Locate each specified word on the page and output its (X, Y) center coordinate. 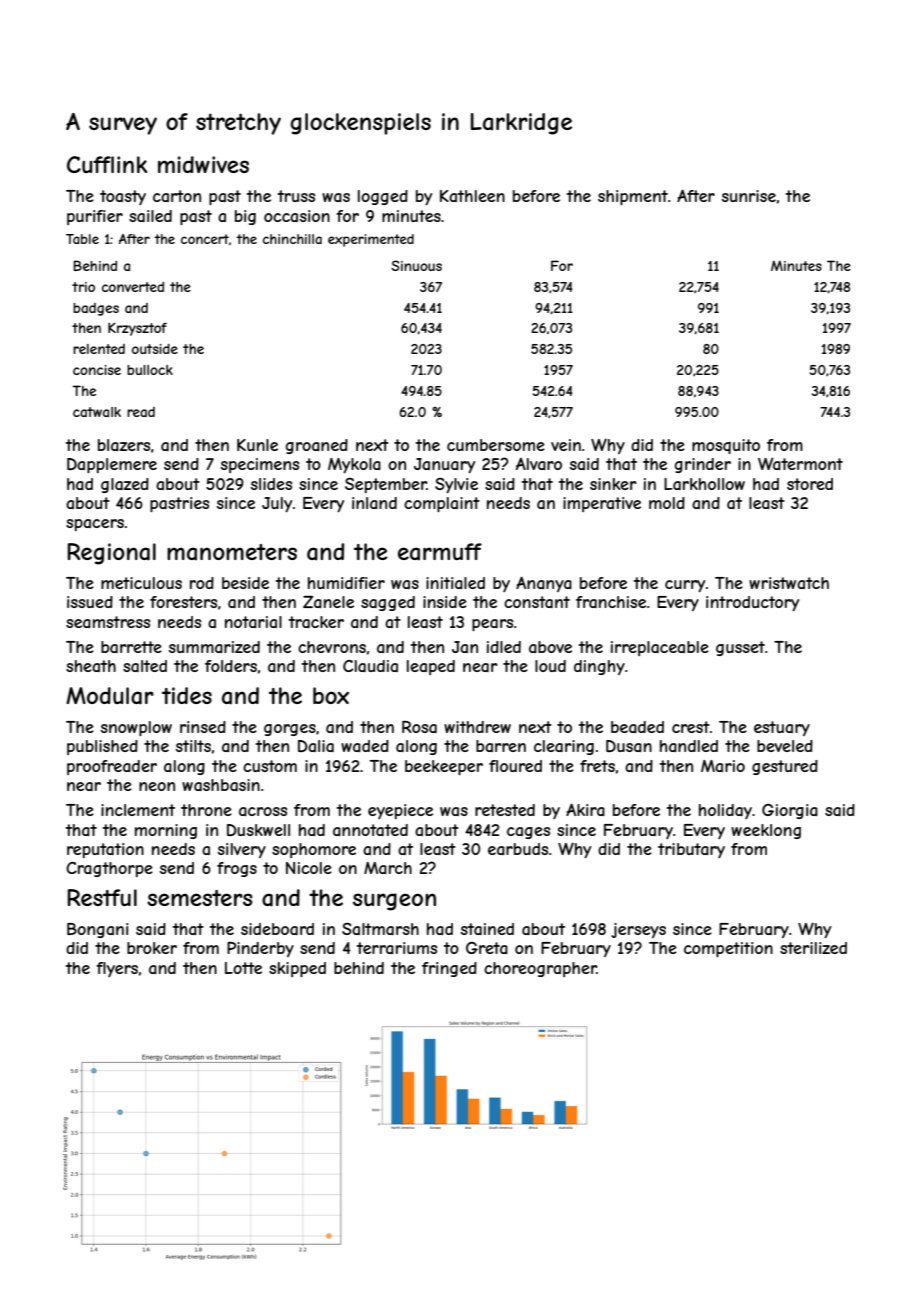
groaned (317, 446)
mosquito (726, 446)
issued (90, 602)
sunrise (749, 196)
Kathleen (472, 196)
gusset (740, 648)
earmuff (440, 552)
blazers (124, 445)
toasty (123, 197)
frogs (237, 869)
